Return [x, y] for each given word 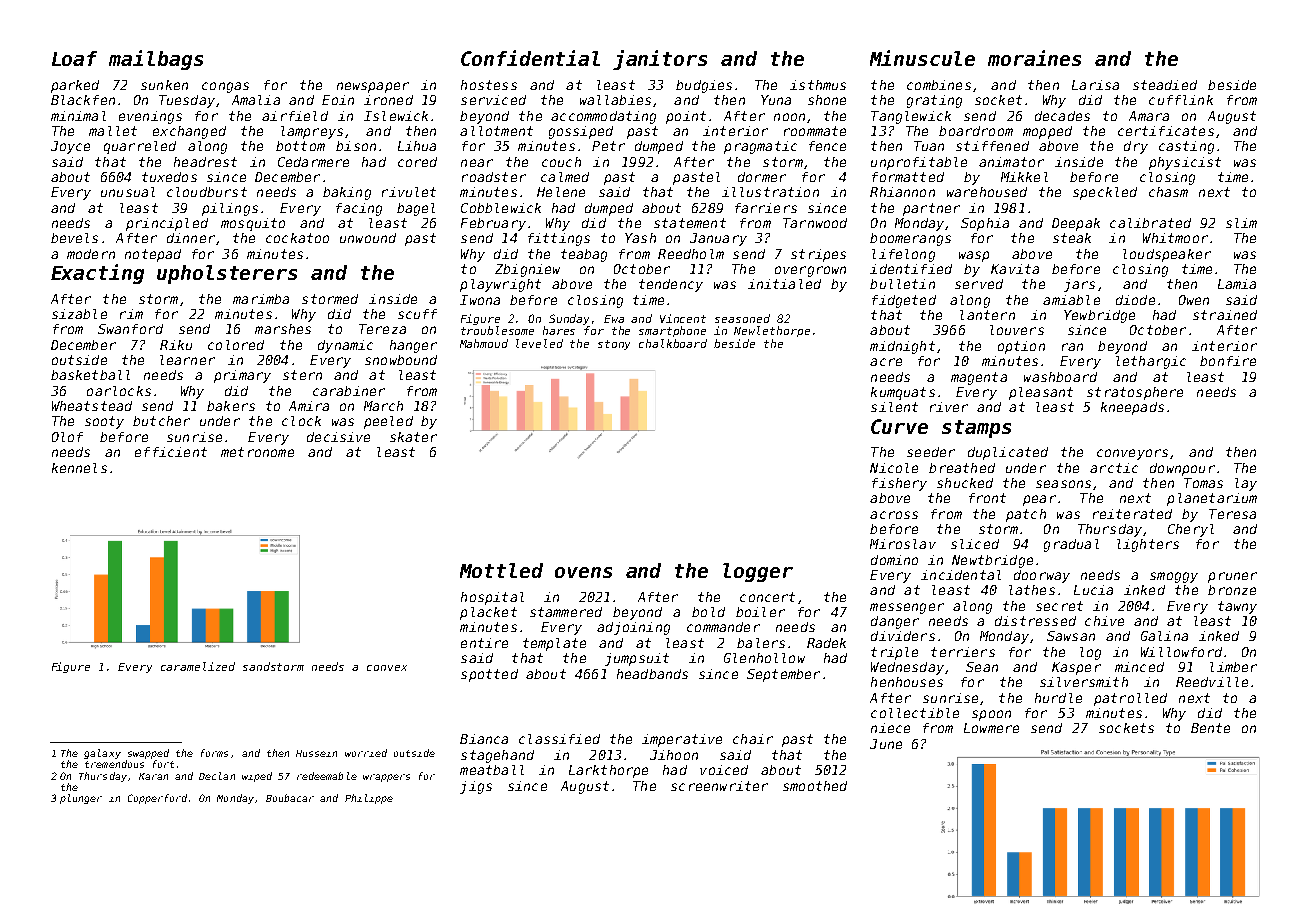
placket [488, 613]
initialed [784, 284]
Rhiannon [902, 192]
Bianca [484, 739]
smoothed [815, 786]
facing [359, 209]
